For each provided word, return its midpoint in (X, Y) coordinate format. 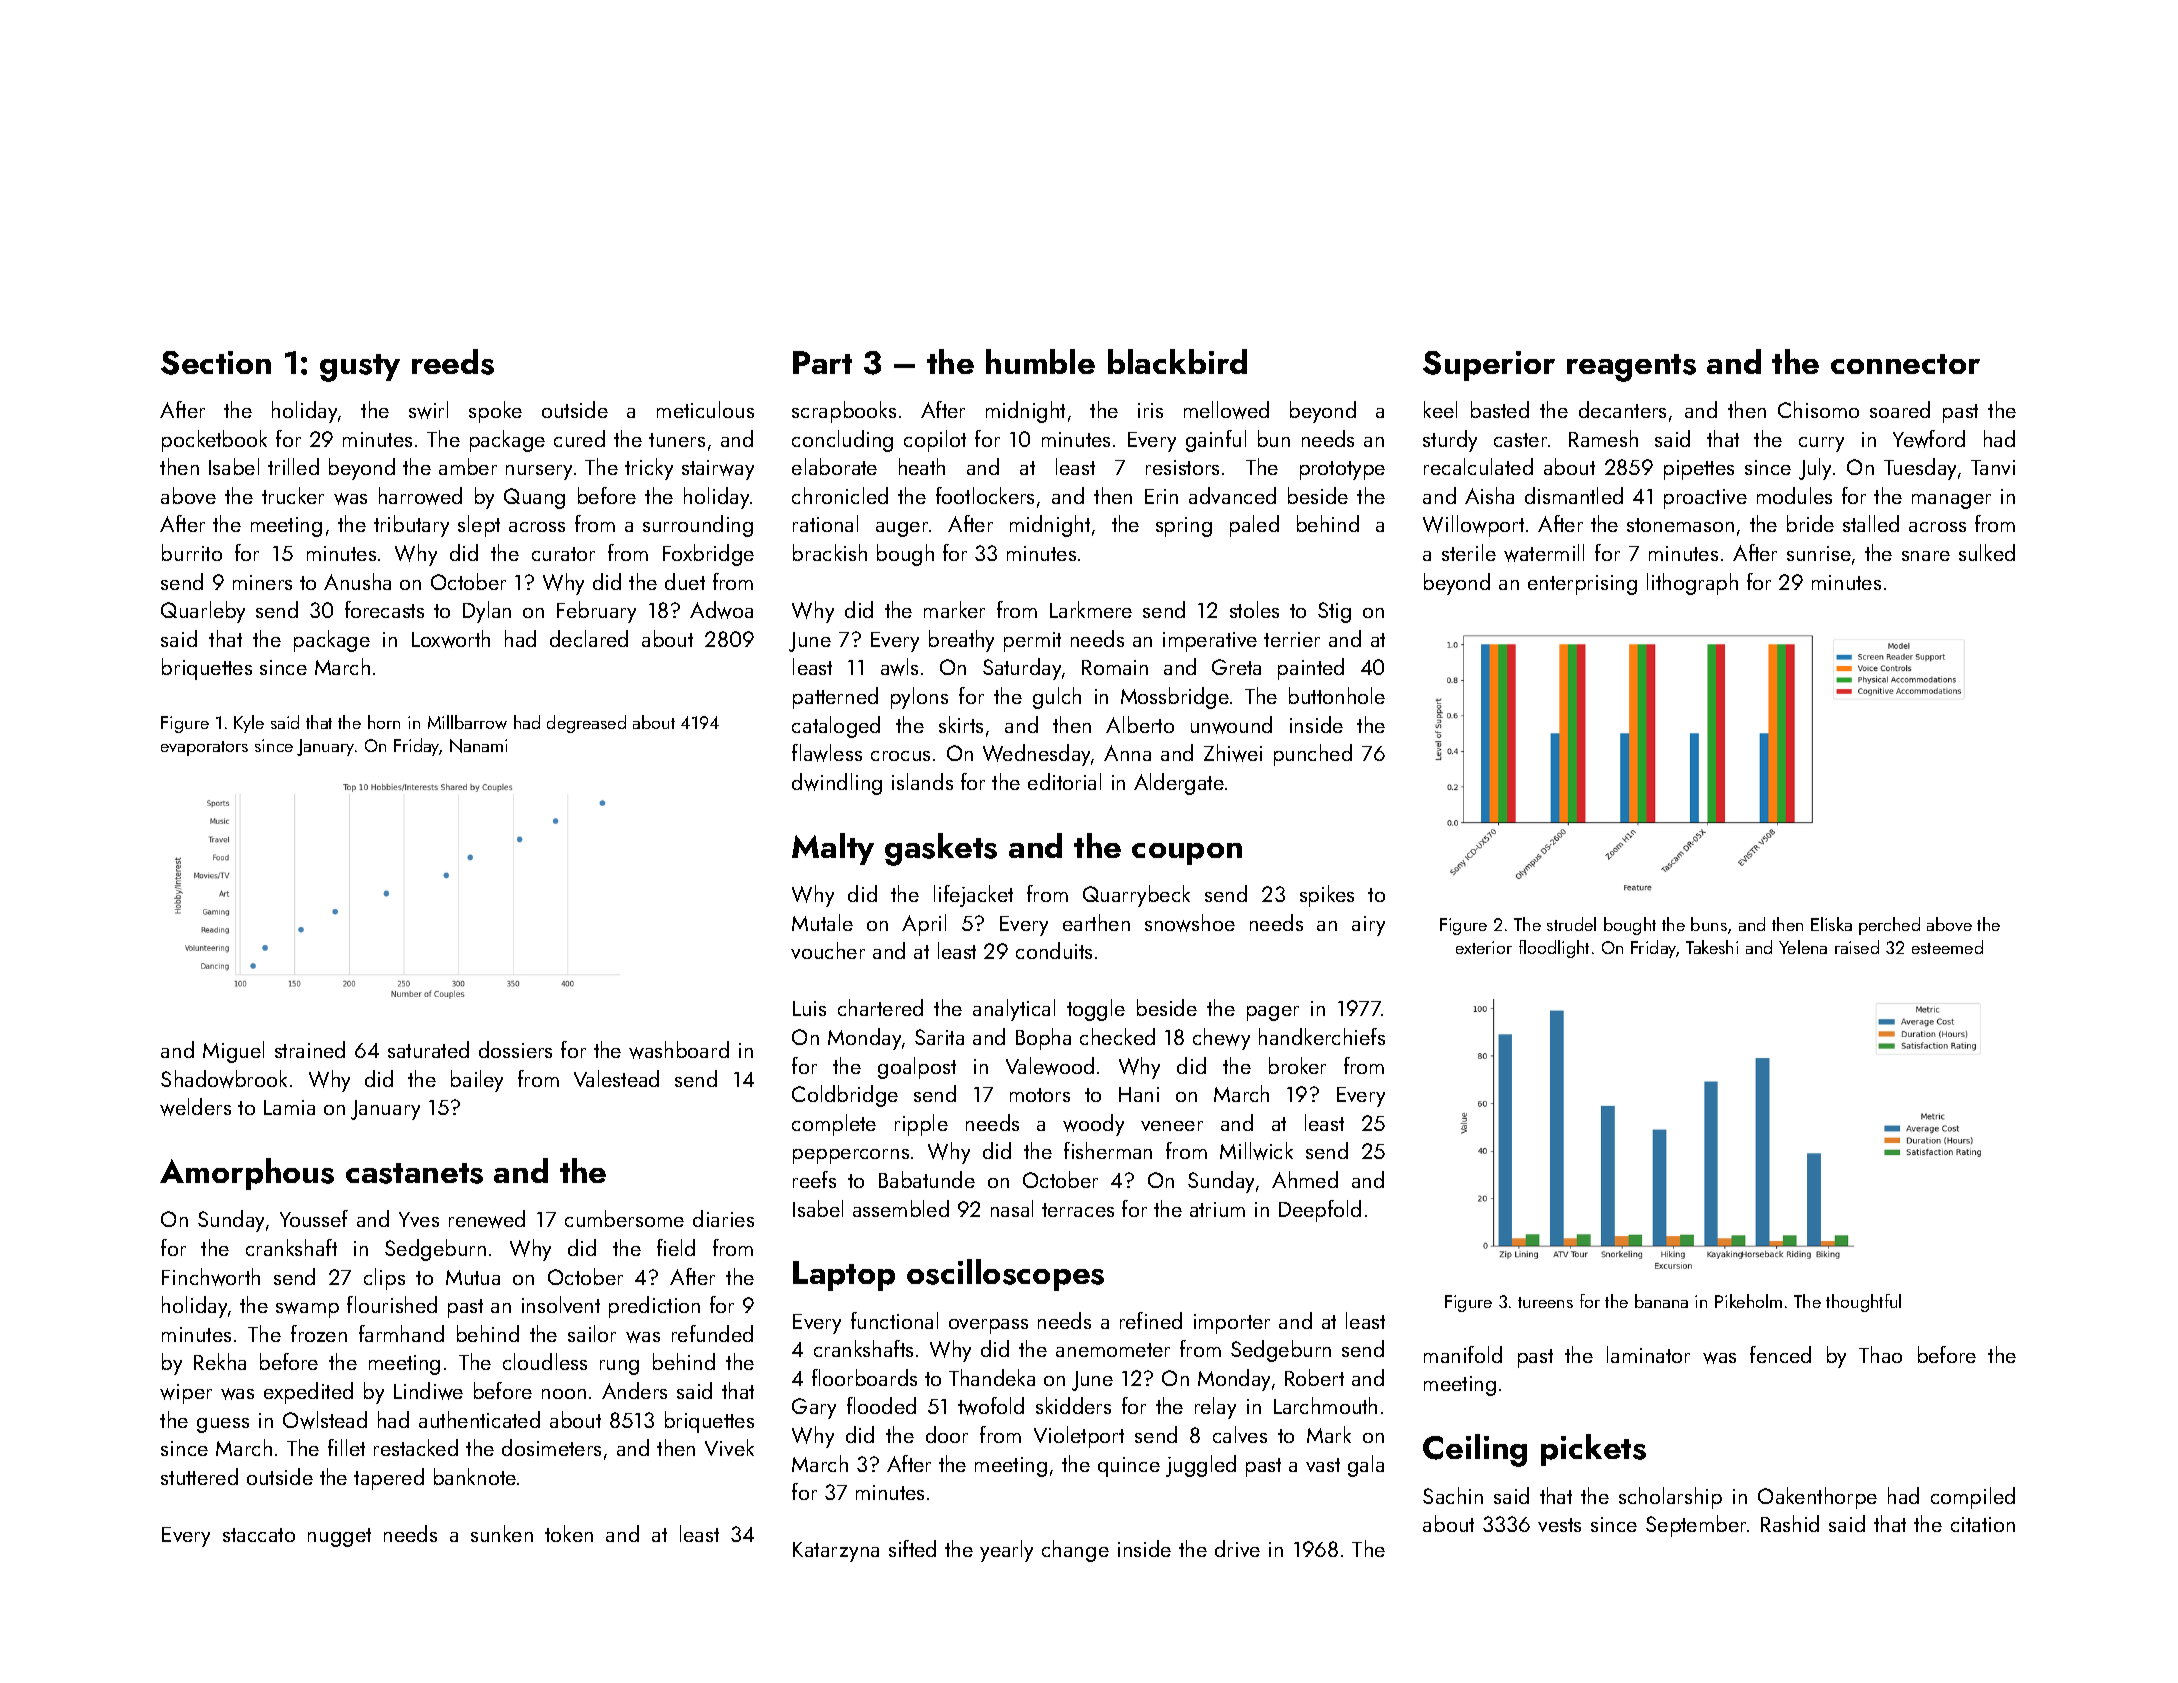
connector (1905, 364)
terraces (1078, 1210)
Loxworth (451, 639)
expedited (308, 1393)
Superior (1489, 366)
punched (1313, 755)
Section (216, 363)
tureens (1545, 1302)
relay (1215, 1408)
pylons (919, 698)
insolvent (561, 1304)
